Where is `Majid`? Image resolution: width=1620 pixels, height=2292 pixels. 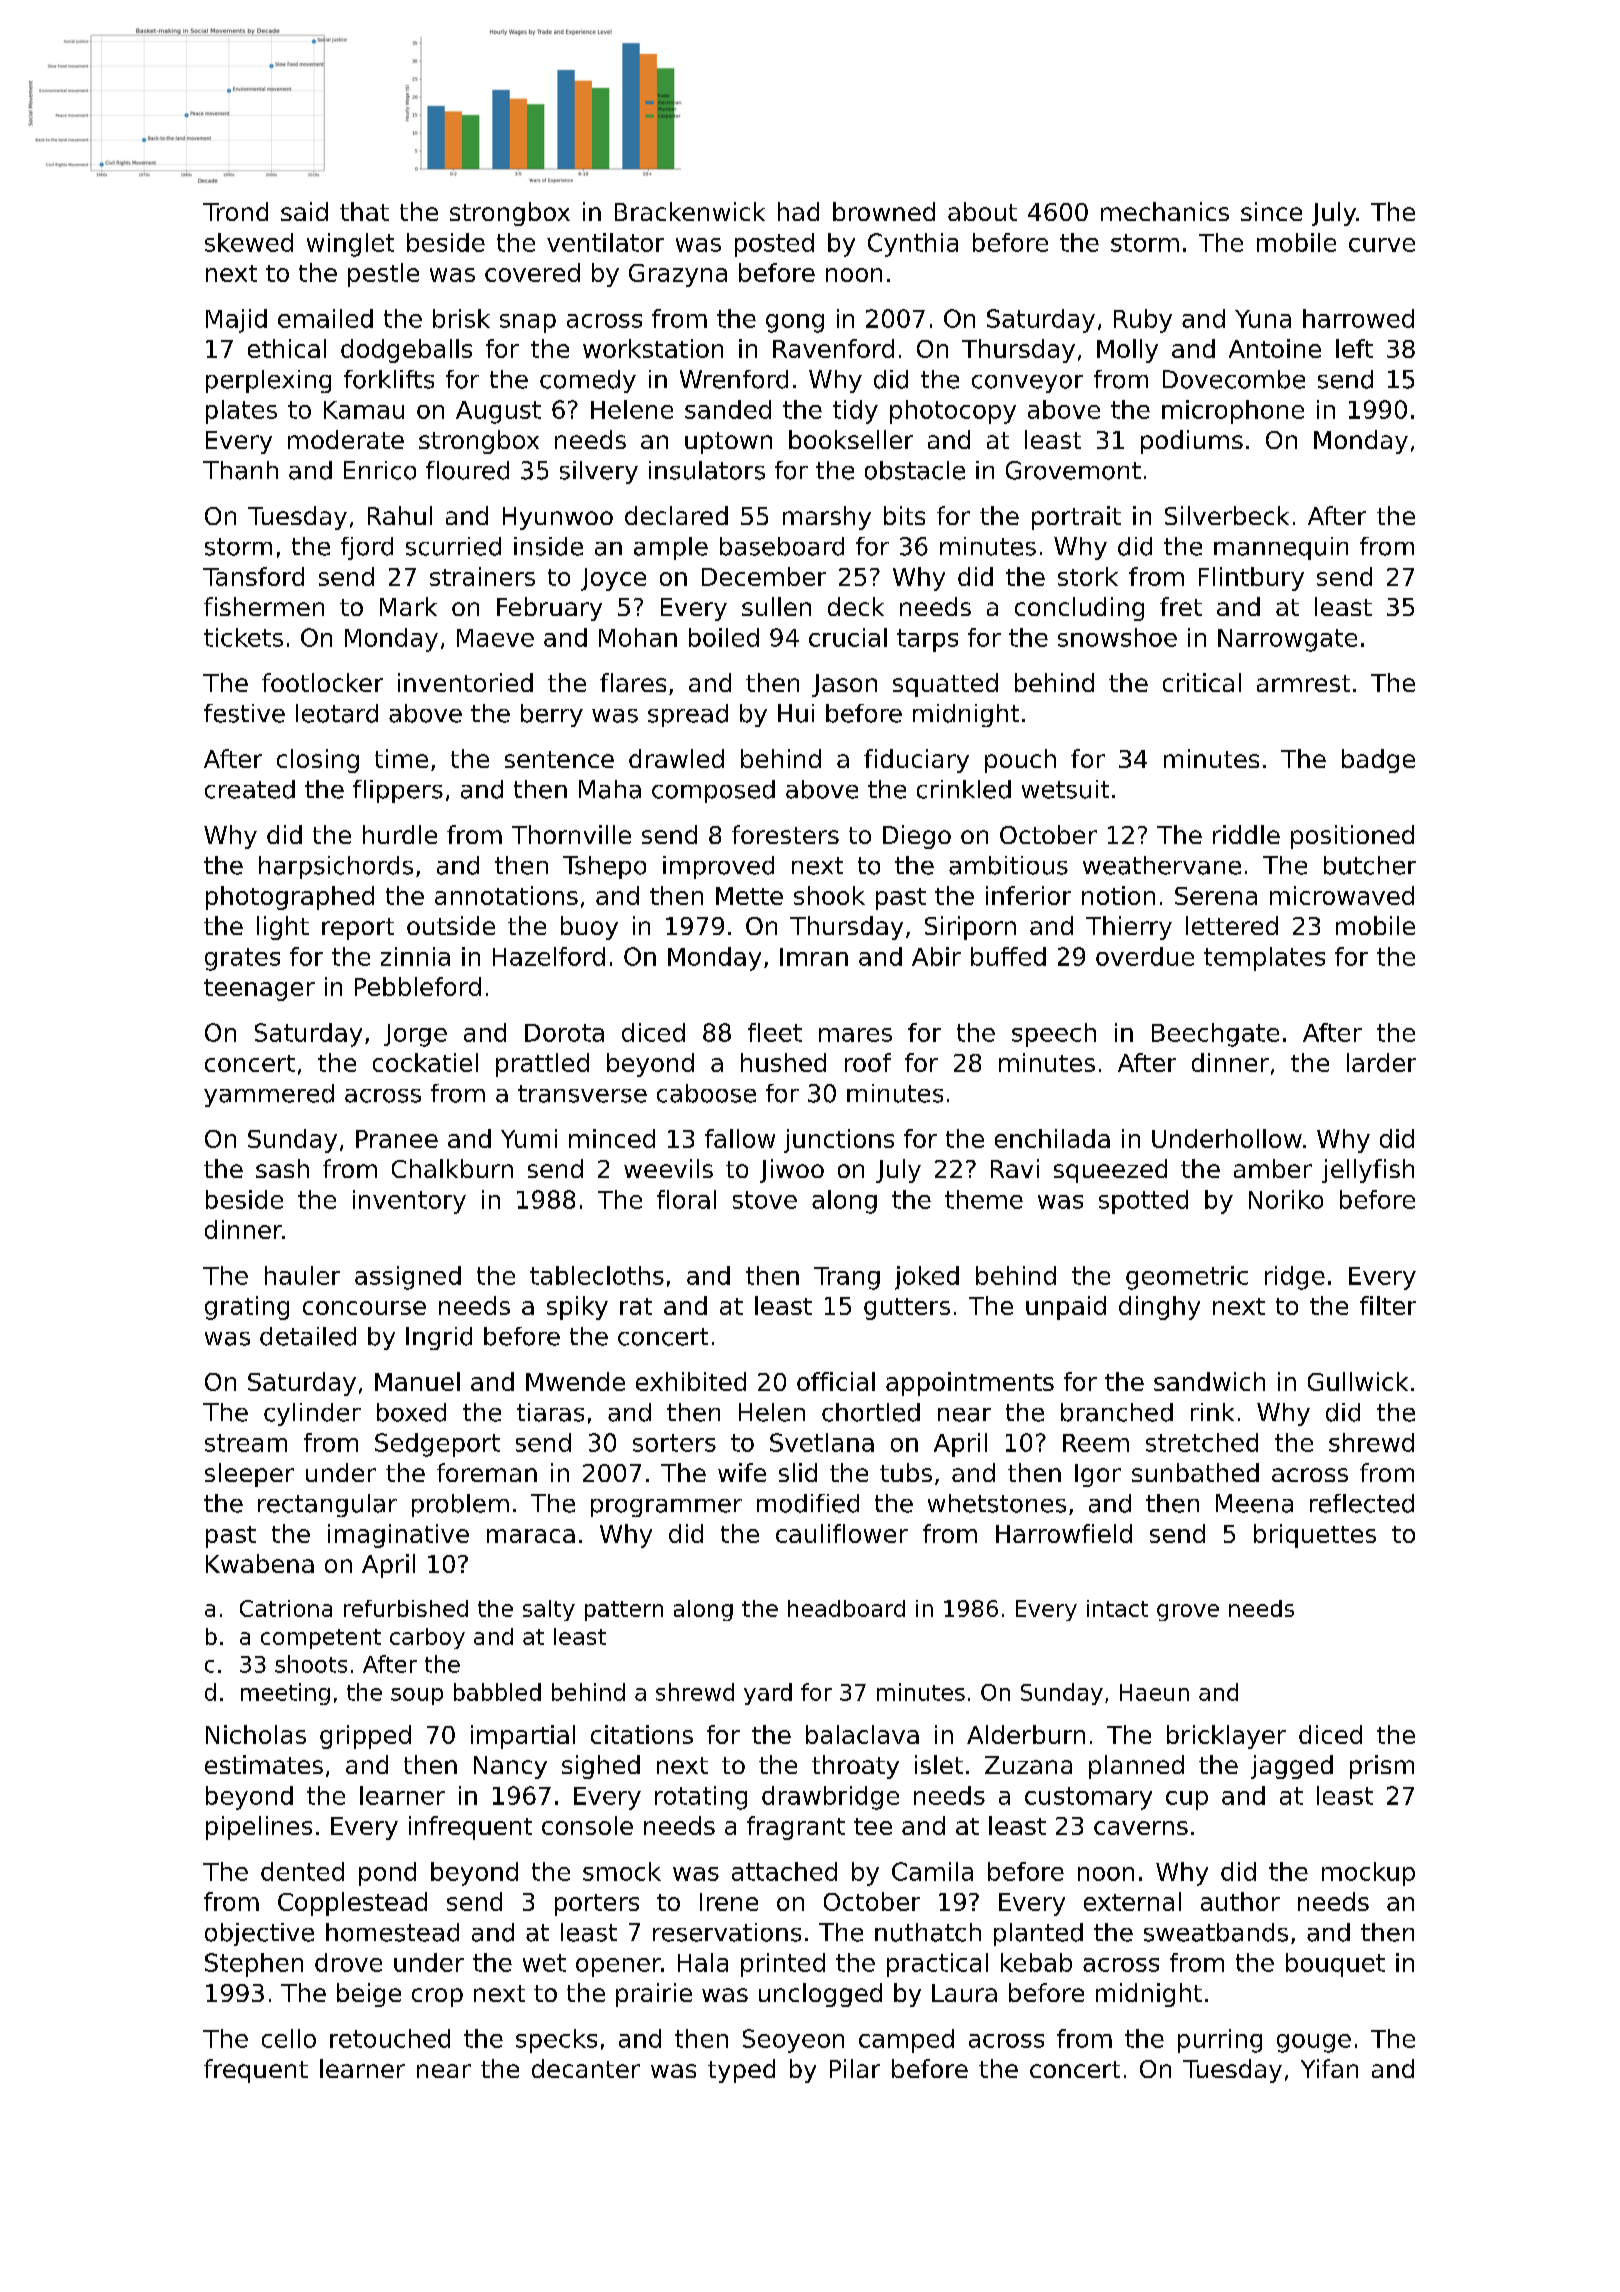
Majid is located at coordinates (236, 321).
